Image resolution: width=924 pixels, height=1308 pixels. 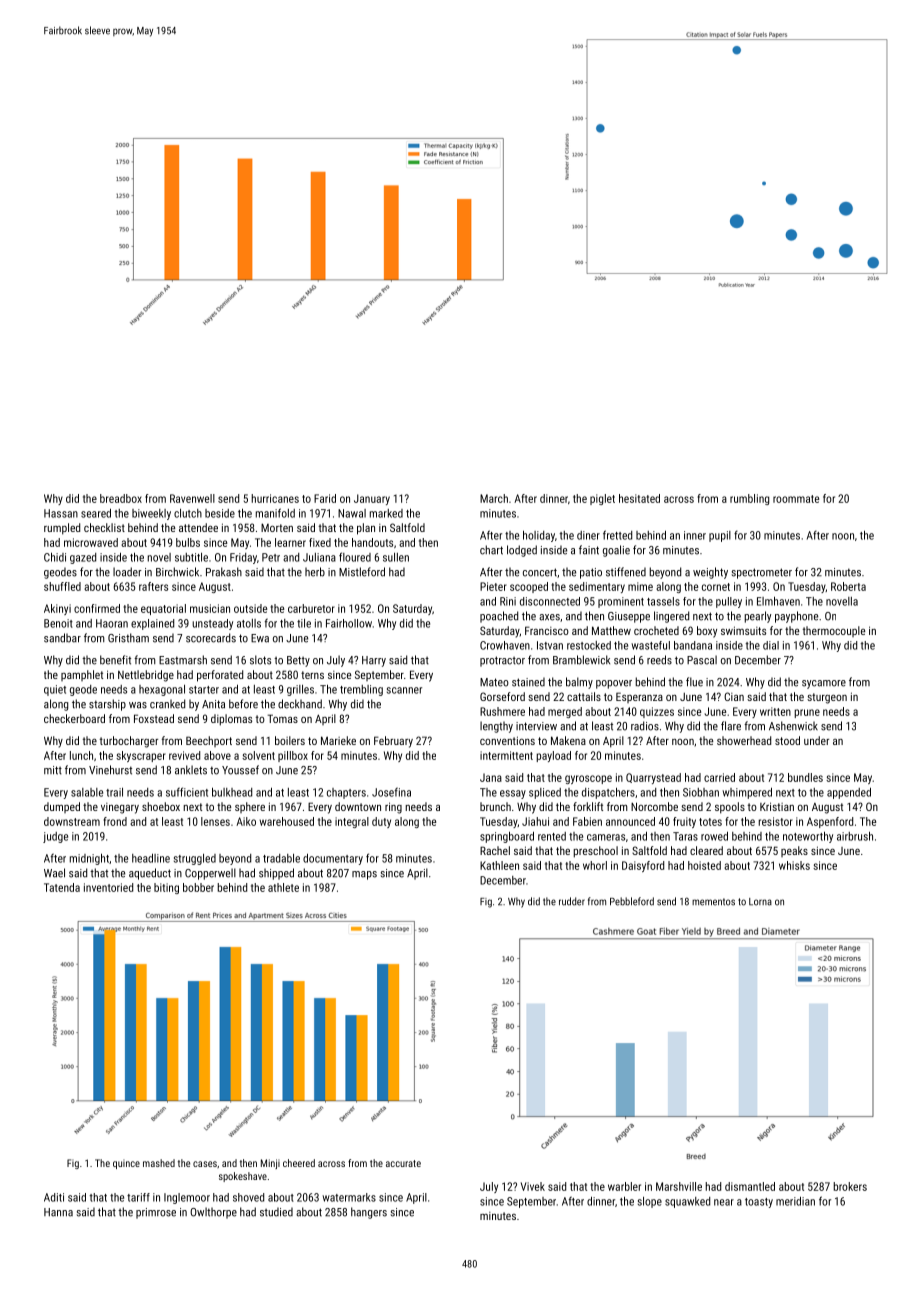 What do you see at coordinates (602, 499) in the screenshot?
I see `piglet` at bounding box center [602, 499].
